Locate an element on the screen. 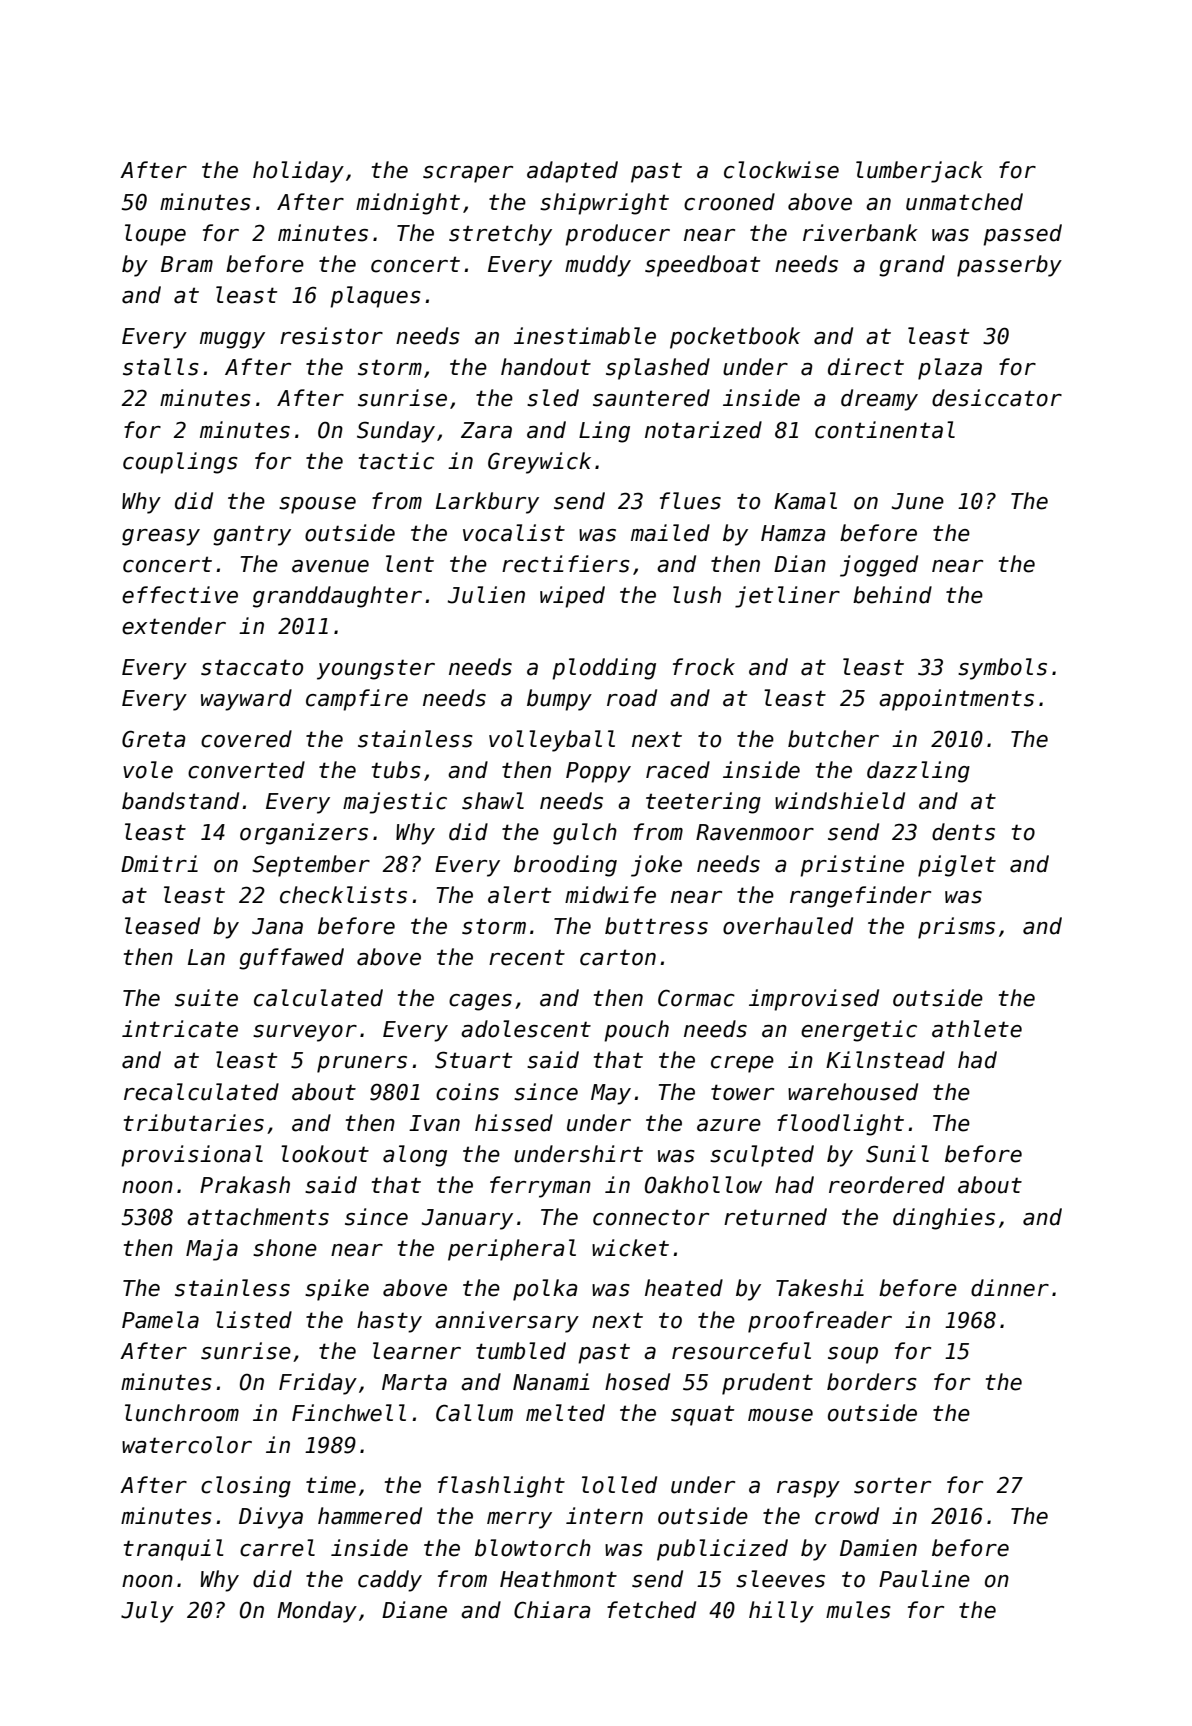  lumberjack is located at coordinates (919, 172).
